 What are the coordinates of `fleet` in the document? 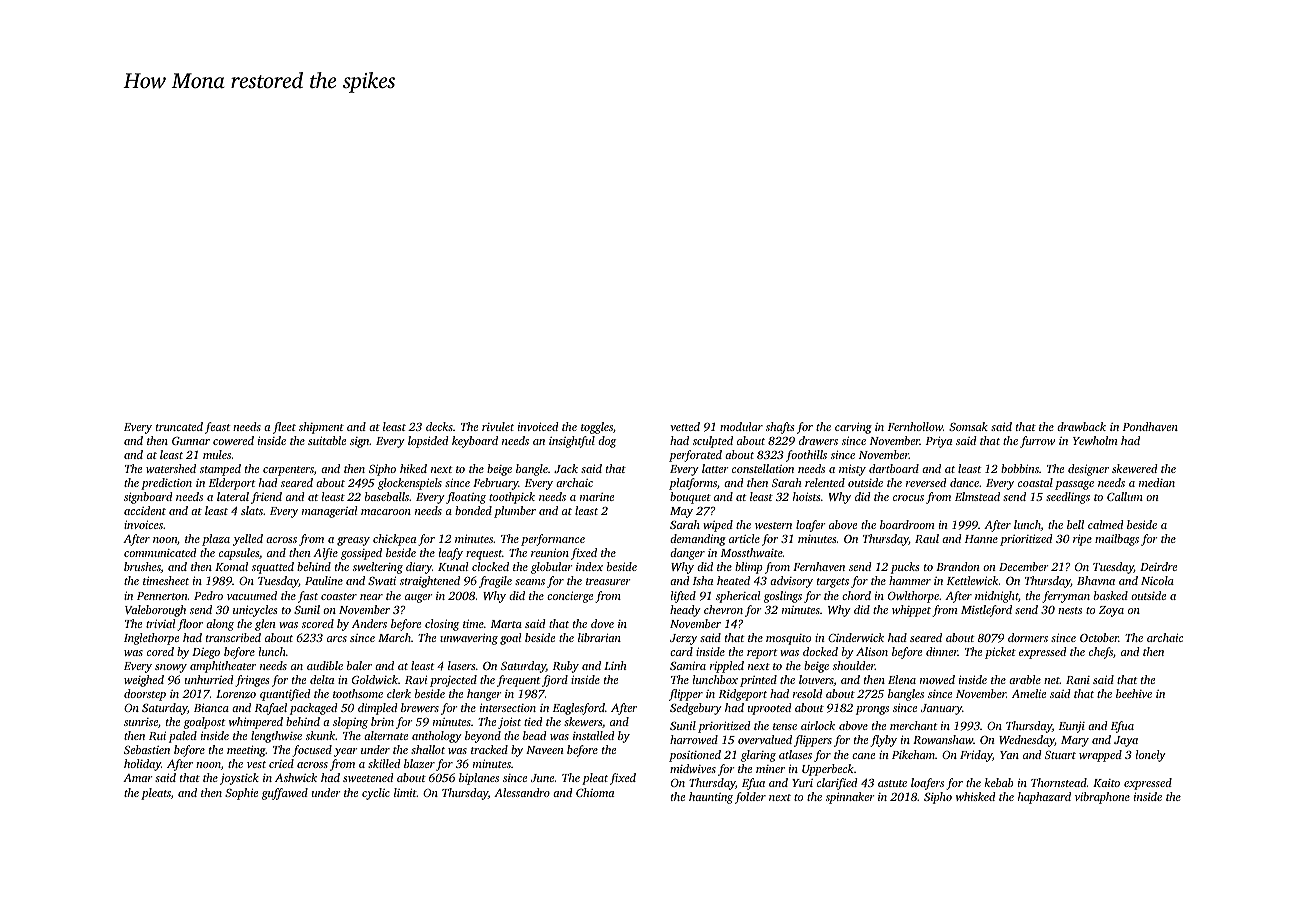 It's located at (284, 428).
